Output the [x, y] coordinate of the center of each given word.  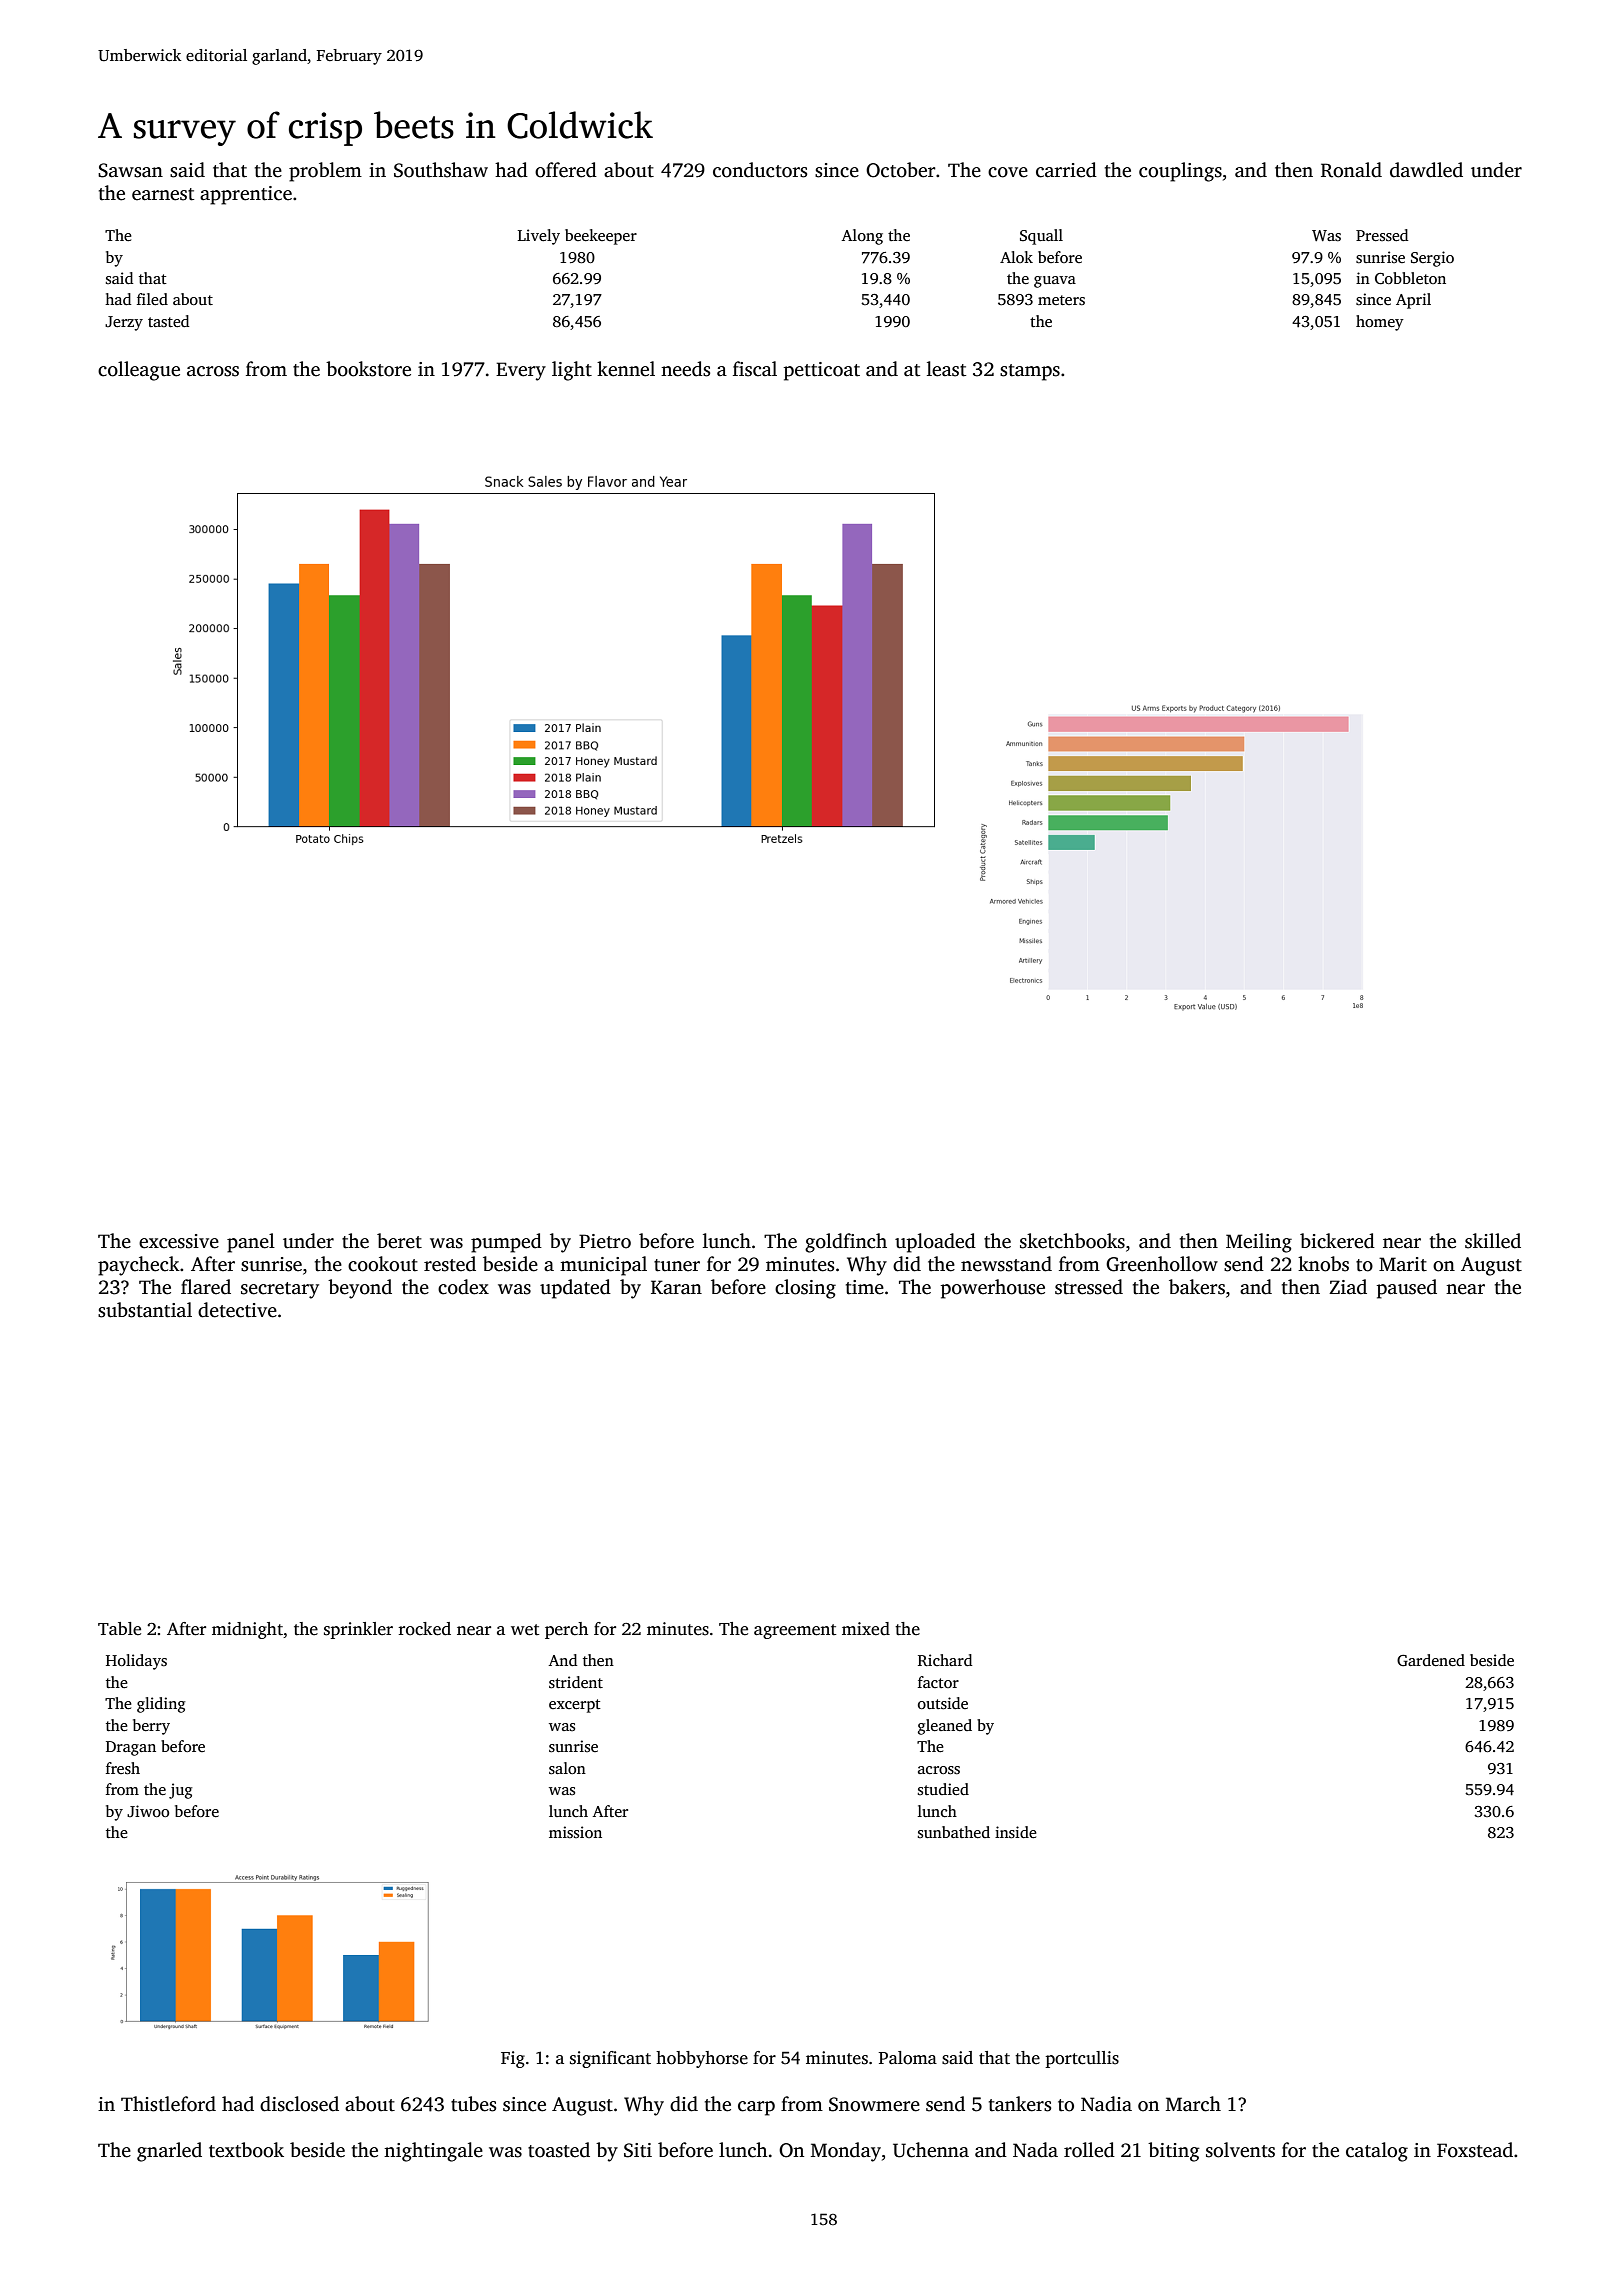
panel [251, 1243]
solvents [1240, 2150]
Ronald [1351, 170]
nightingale [433, 2152]
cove [1008, 172]
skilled [1493, 1241]
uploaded [935, 1243]
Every [521, 371]
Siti [638, 2150]
